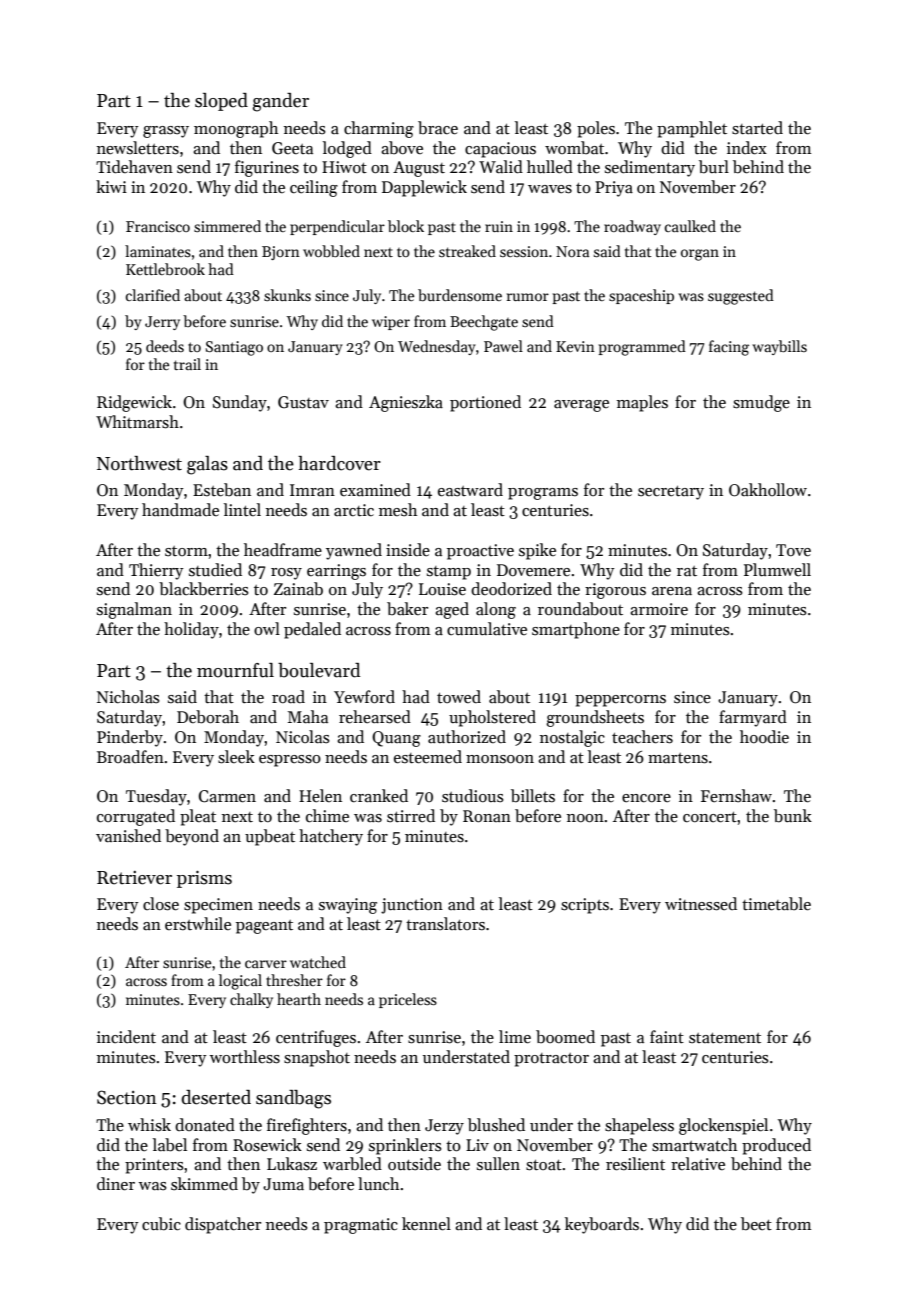 Image resolution: width=908 pixels, height=1316 pixels. Describe the element at coordinates (467, 251) in the image. I see `streaked` at that location.
